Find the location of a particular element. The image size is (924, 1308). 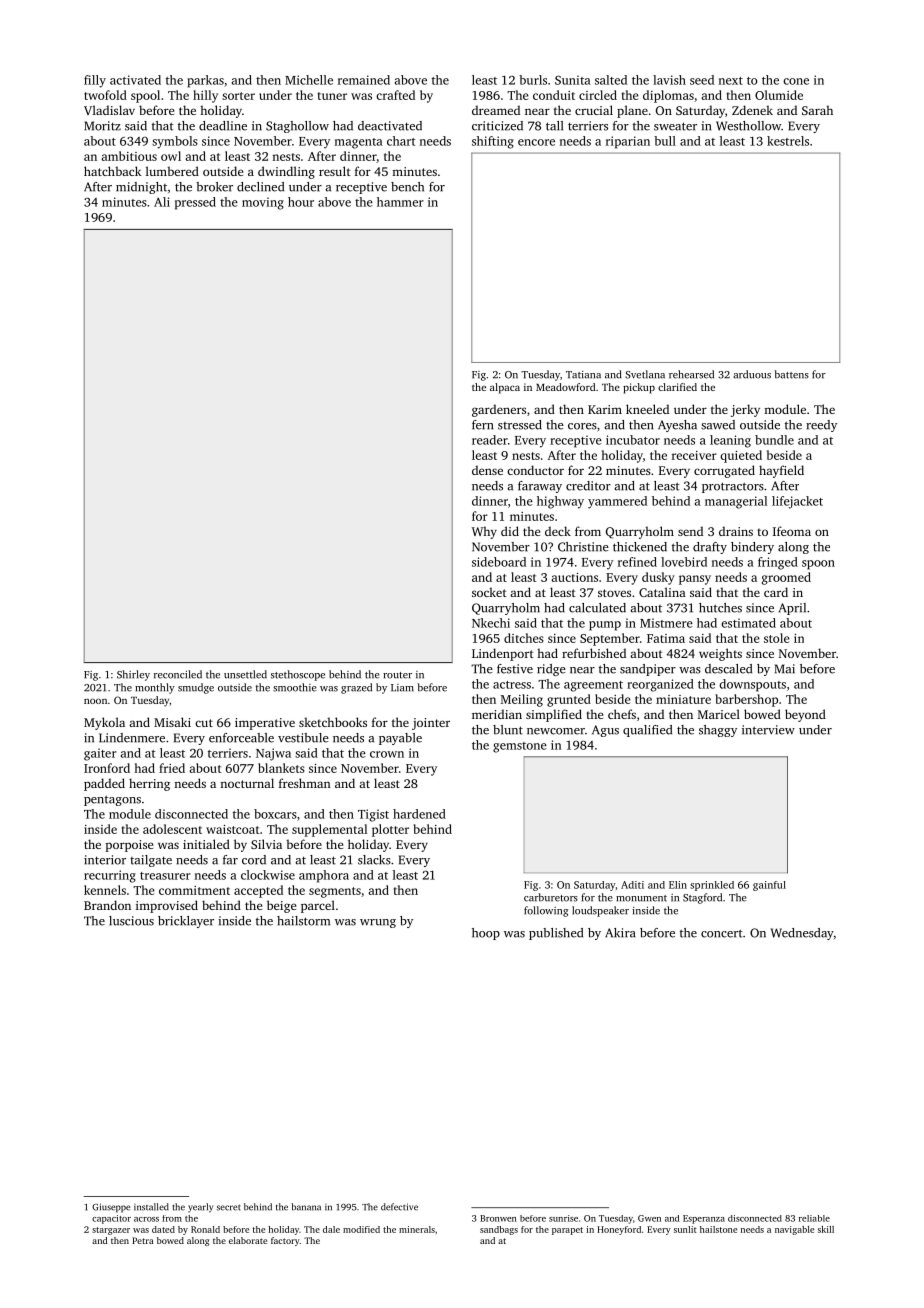

midnight is located at coordinates (141, 188).
